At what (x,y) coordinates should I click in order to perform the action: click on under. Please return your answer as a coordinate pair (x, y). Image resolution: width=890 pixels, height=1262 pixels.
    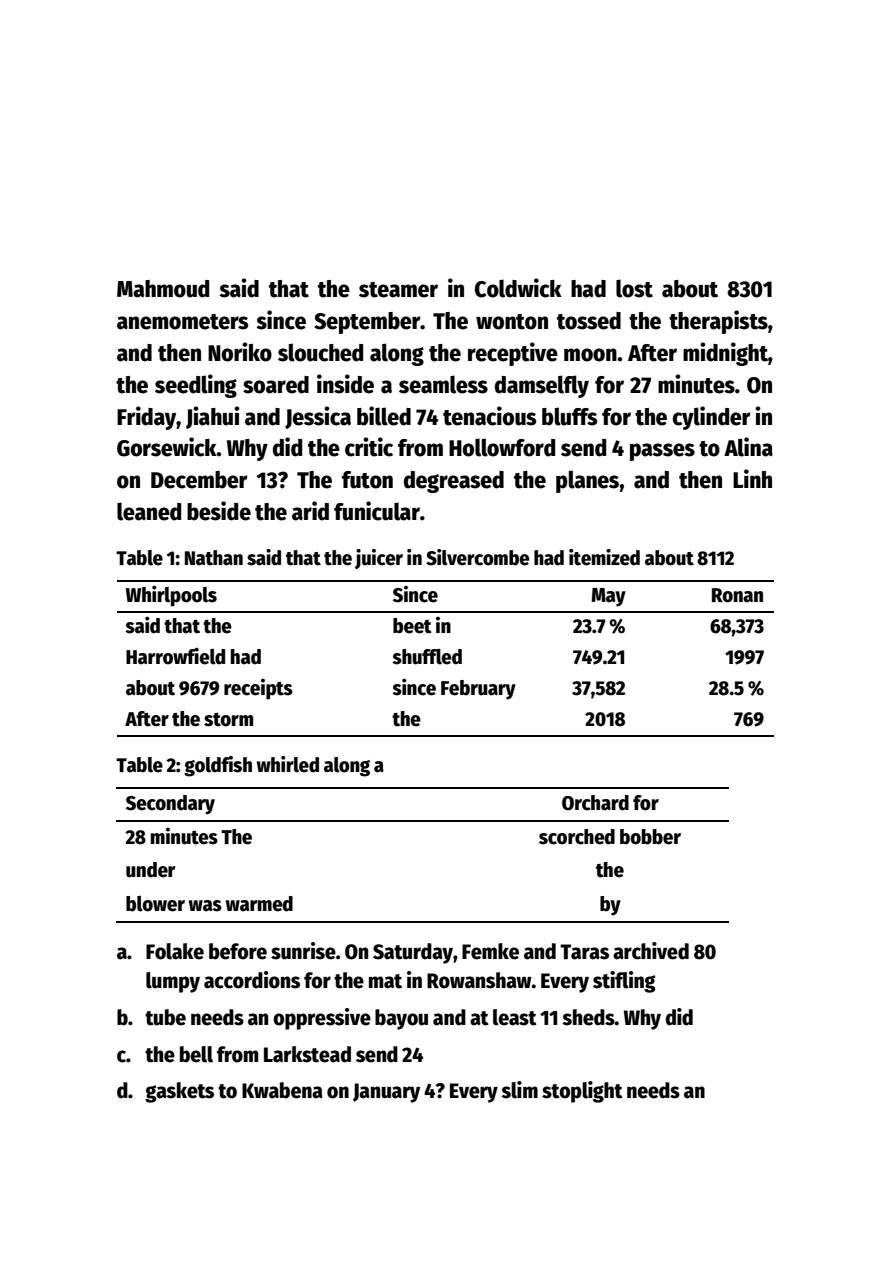
    Looking at the image, I should click on (150, 870).
